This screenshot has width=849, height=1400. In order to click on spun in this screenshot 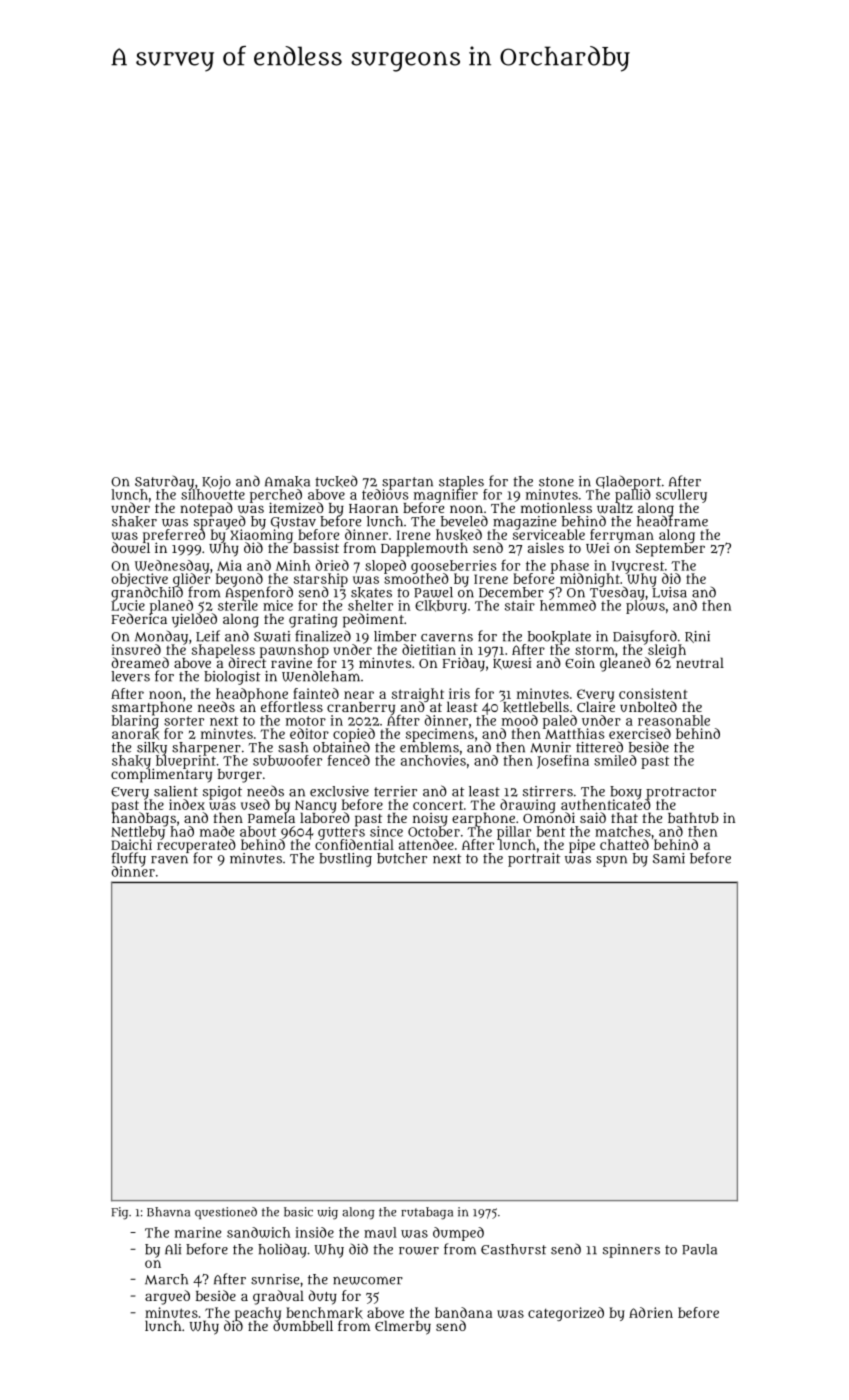, I will do `click(611, 861)`.
